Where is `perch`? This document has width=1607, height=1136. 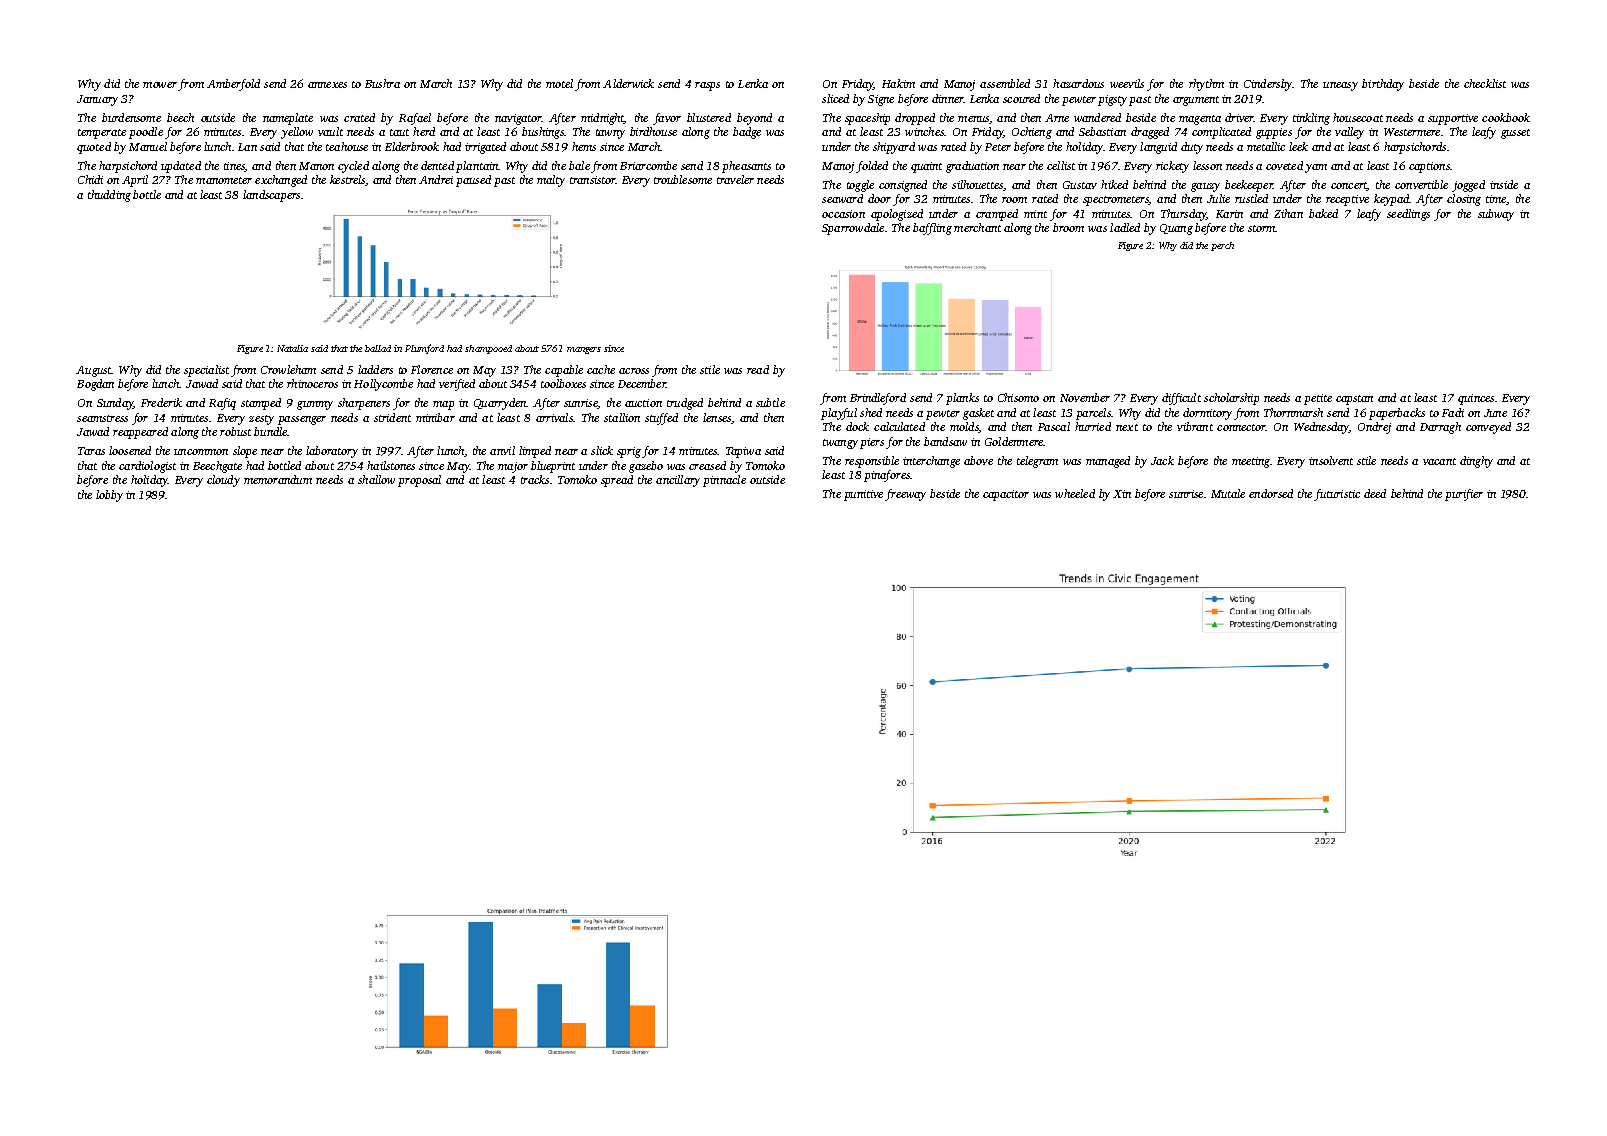
perch is located at coordinates (1222, 246).
